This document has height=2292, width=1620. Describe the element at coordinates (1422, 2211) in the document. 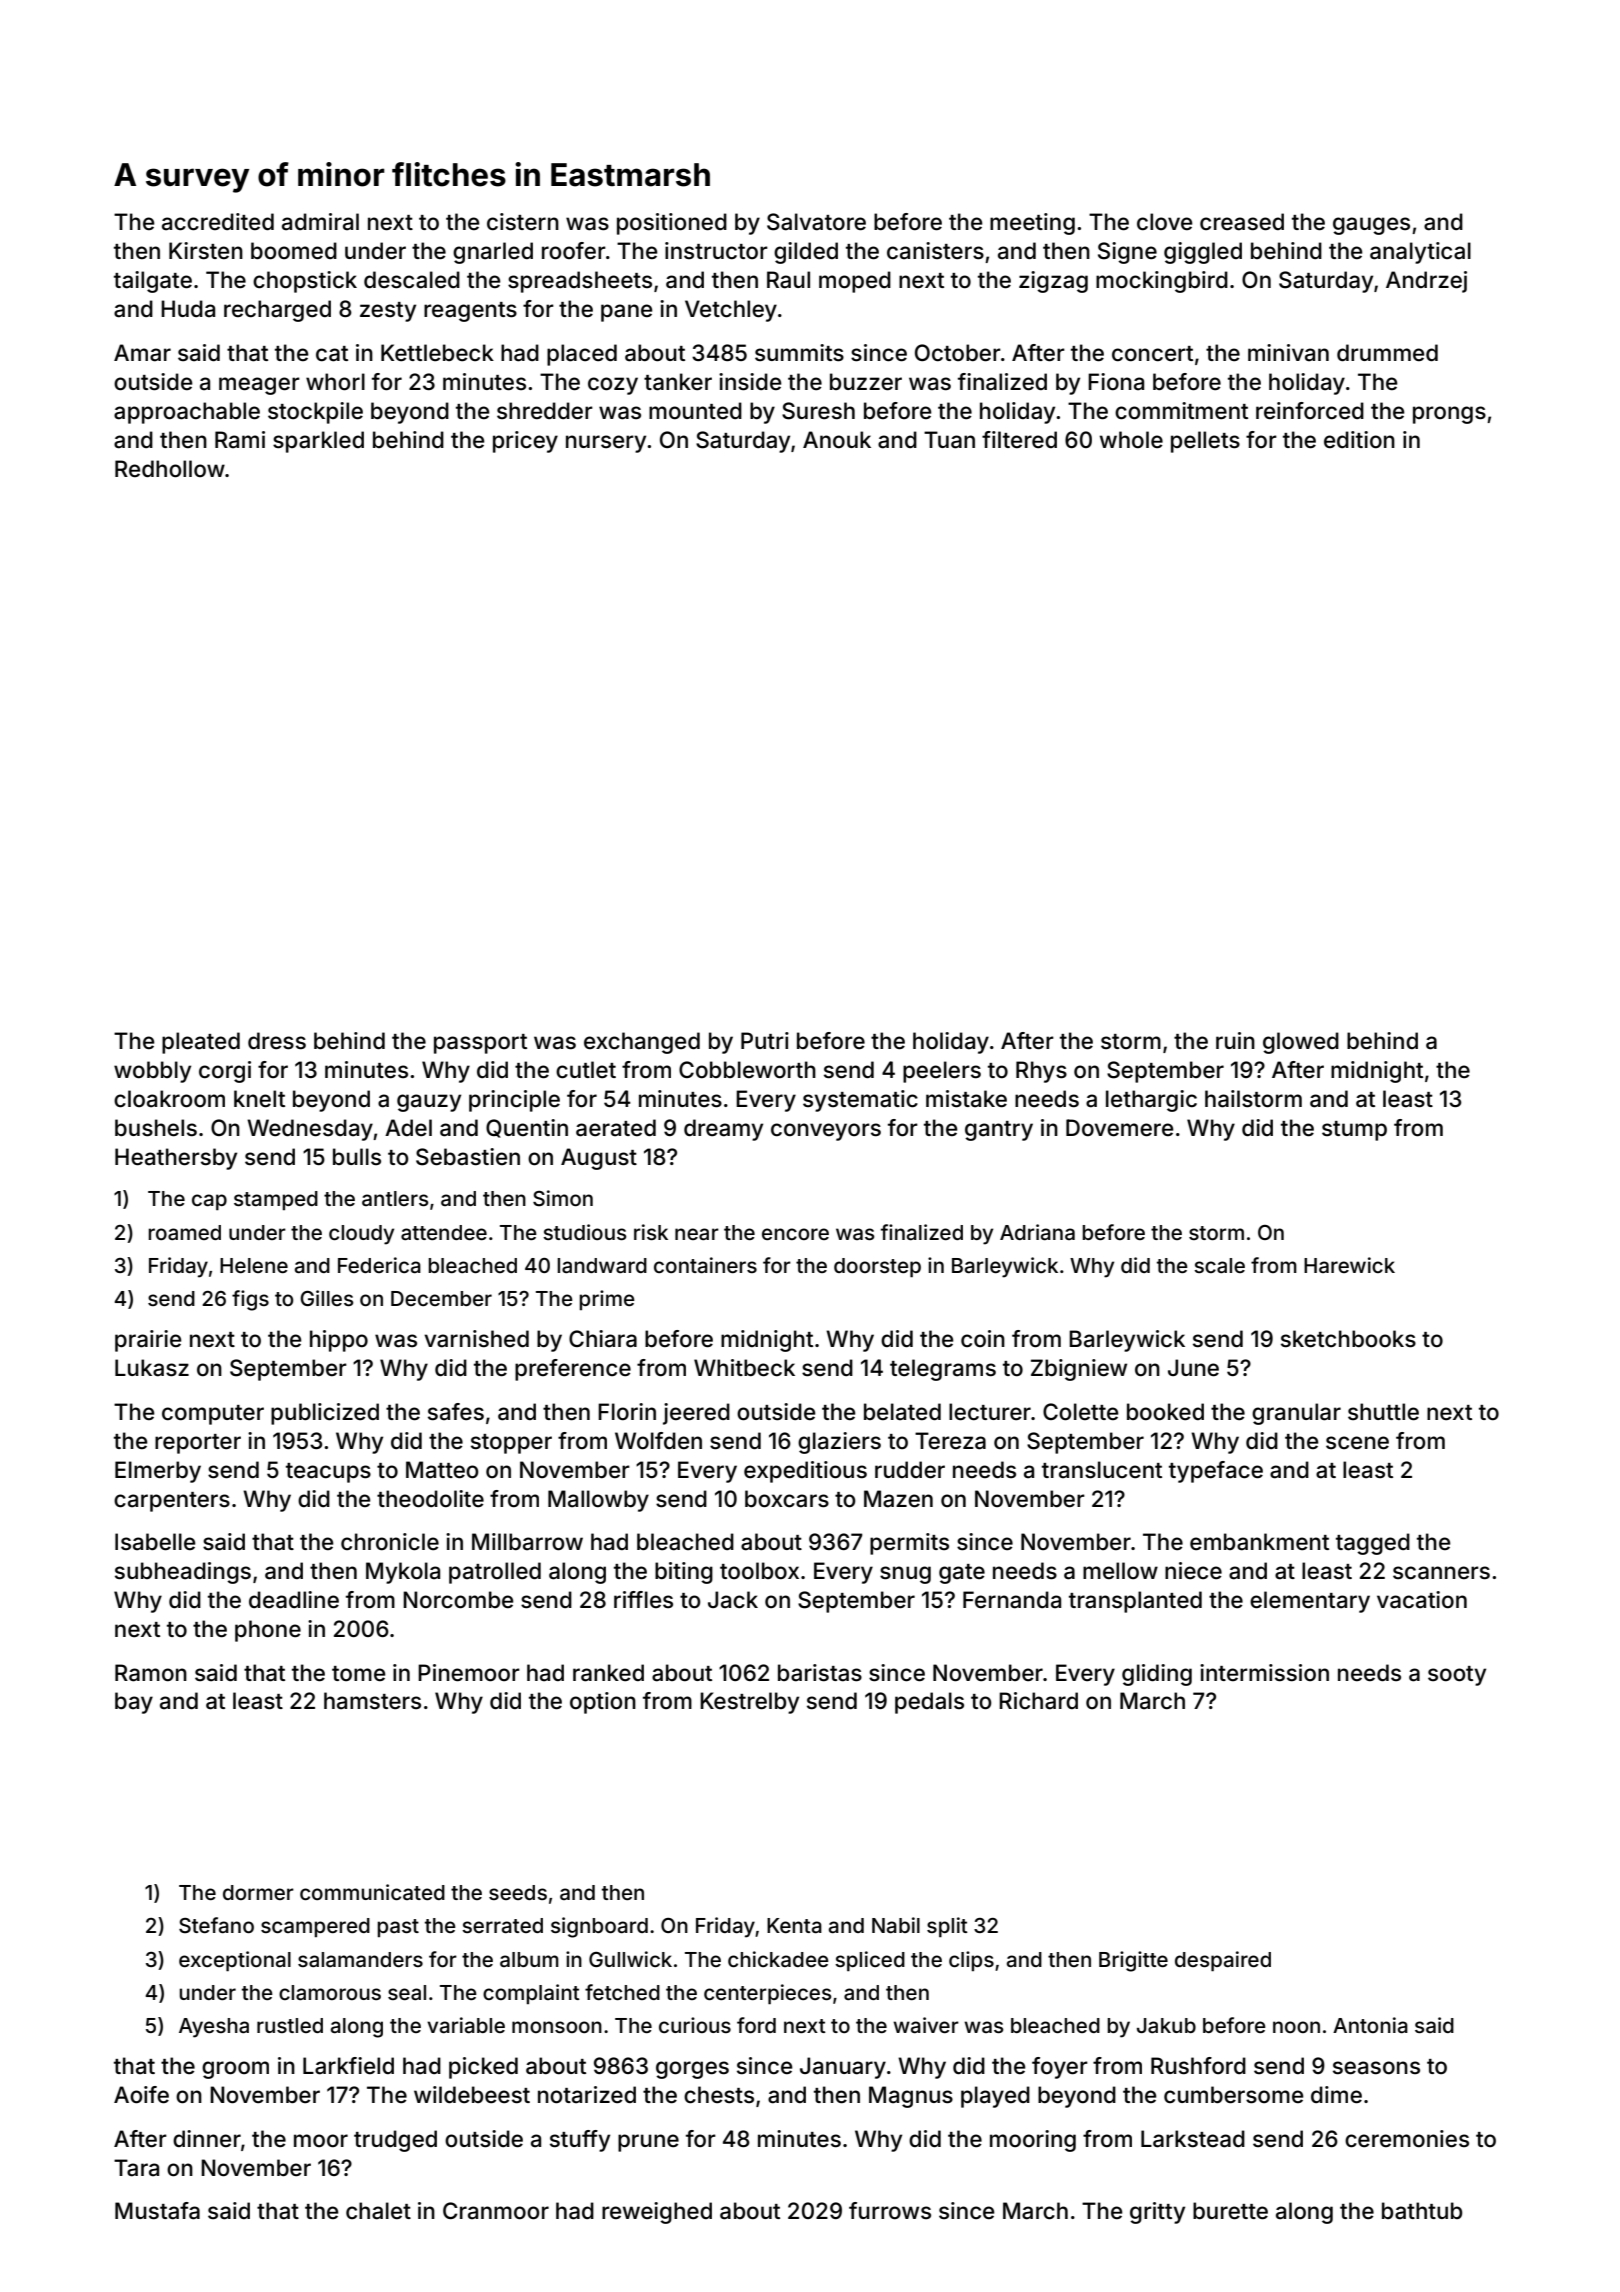

I see `bathtub` at that location.
